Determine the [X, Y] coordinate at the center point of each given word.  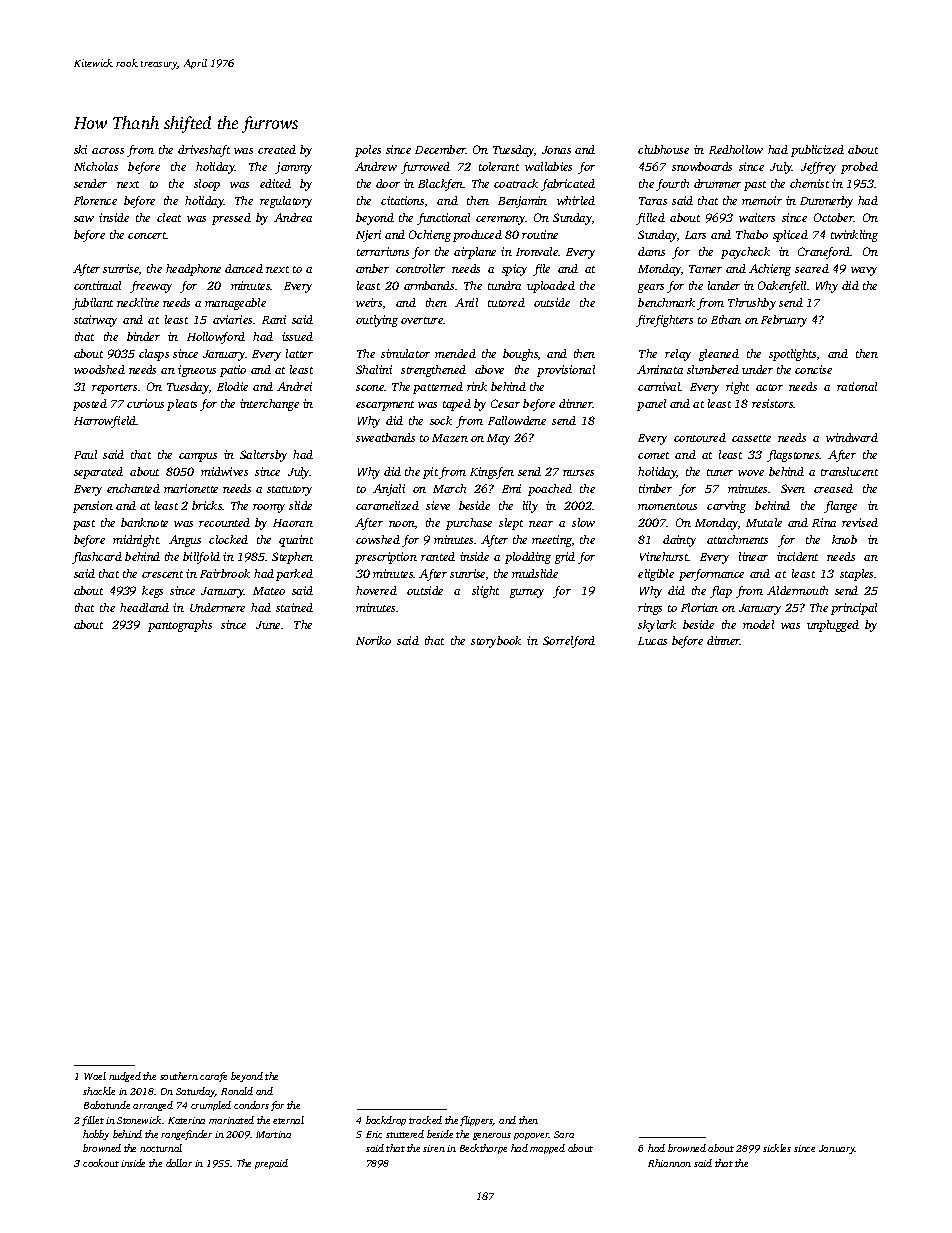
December [440, 149]
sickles [777, 1148]
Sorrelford [569, 642]
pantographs [180, 626]
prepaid [271, 1164]
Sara [564, 1134]
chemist [809, 183]
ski [80, 149]
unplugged [833, 626]
